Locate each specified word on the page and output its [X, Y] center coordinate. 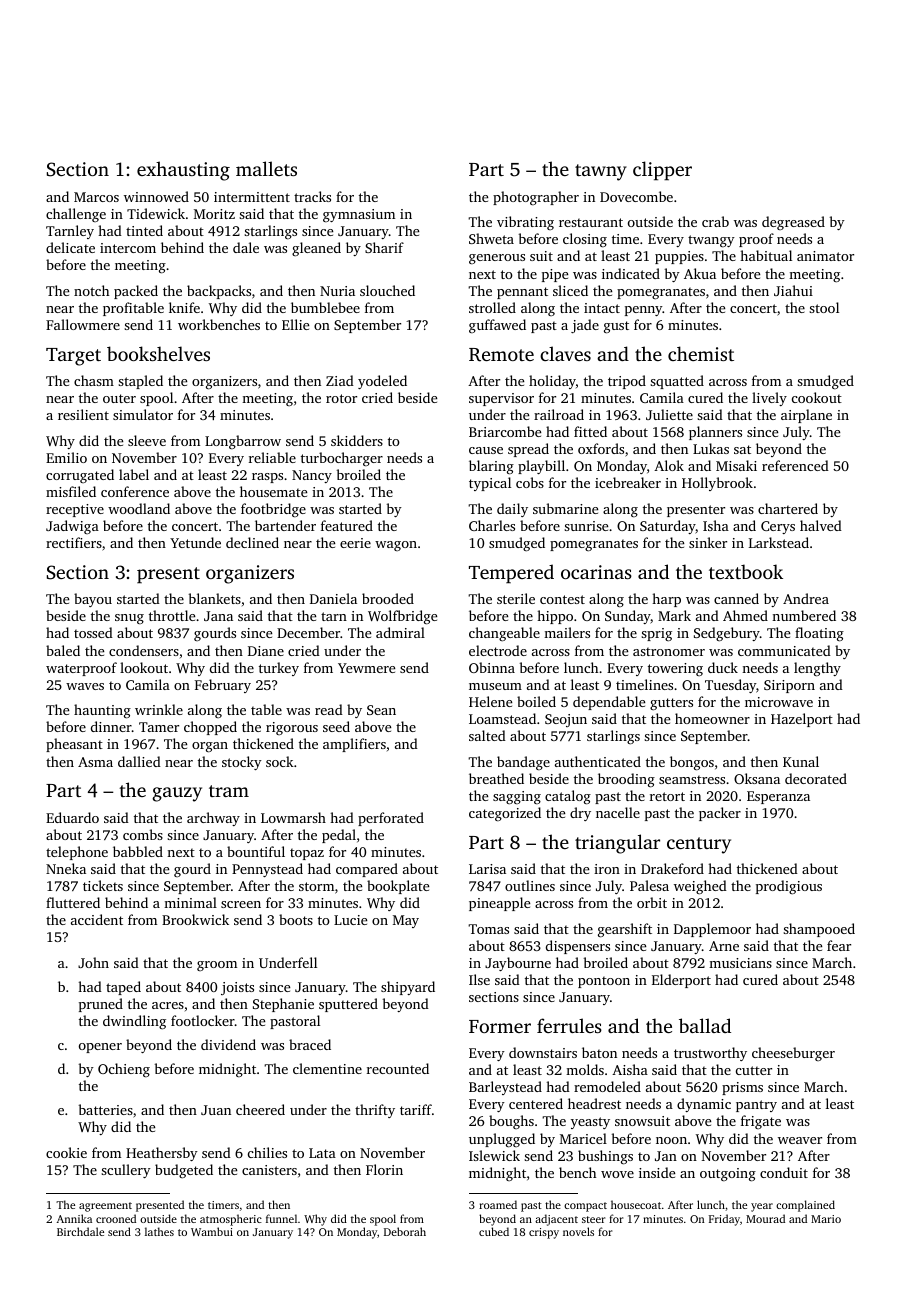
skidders [357, 440]
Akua [700, 273]
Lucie [350, 920]
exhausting [183, 171]
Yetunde [195, 542]
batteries [106, 1109]
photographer [536, 198]
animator [825, 256]
